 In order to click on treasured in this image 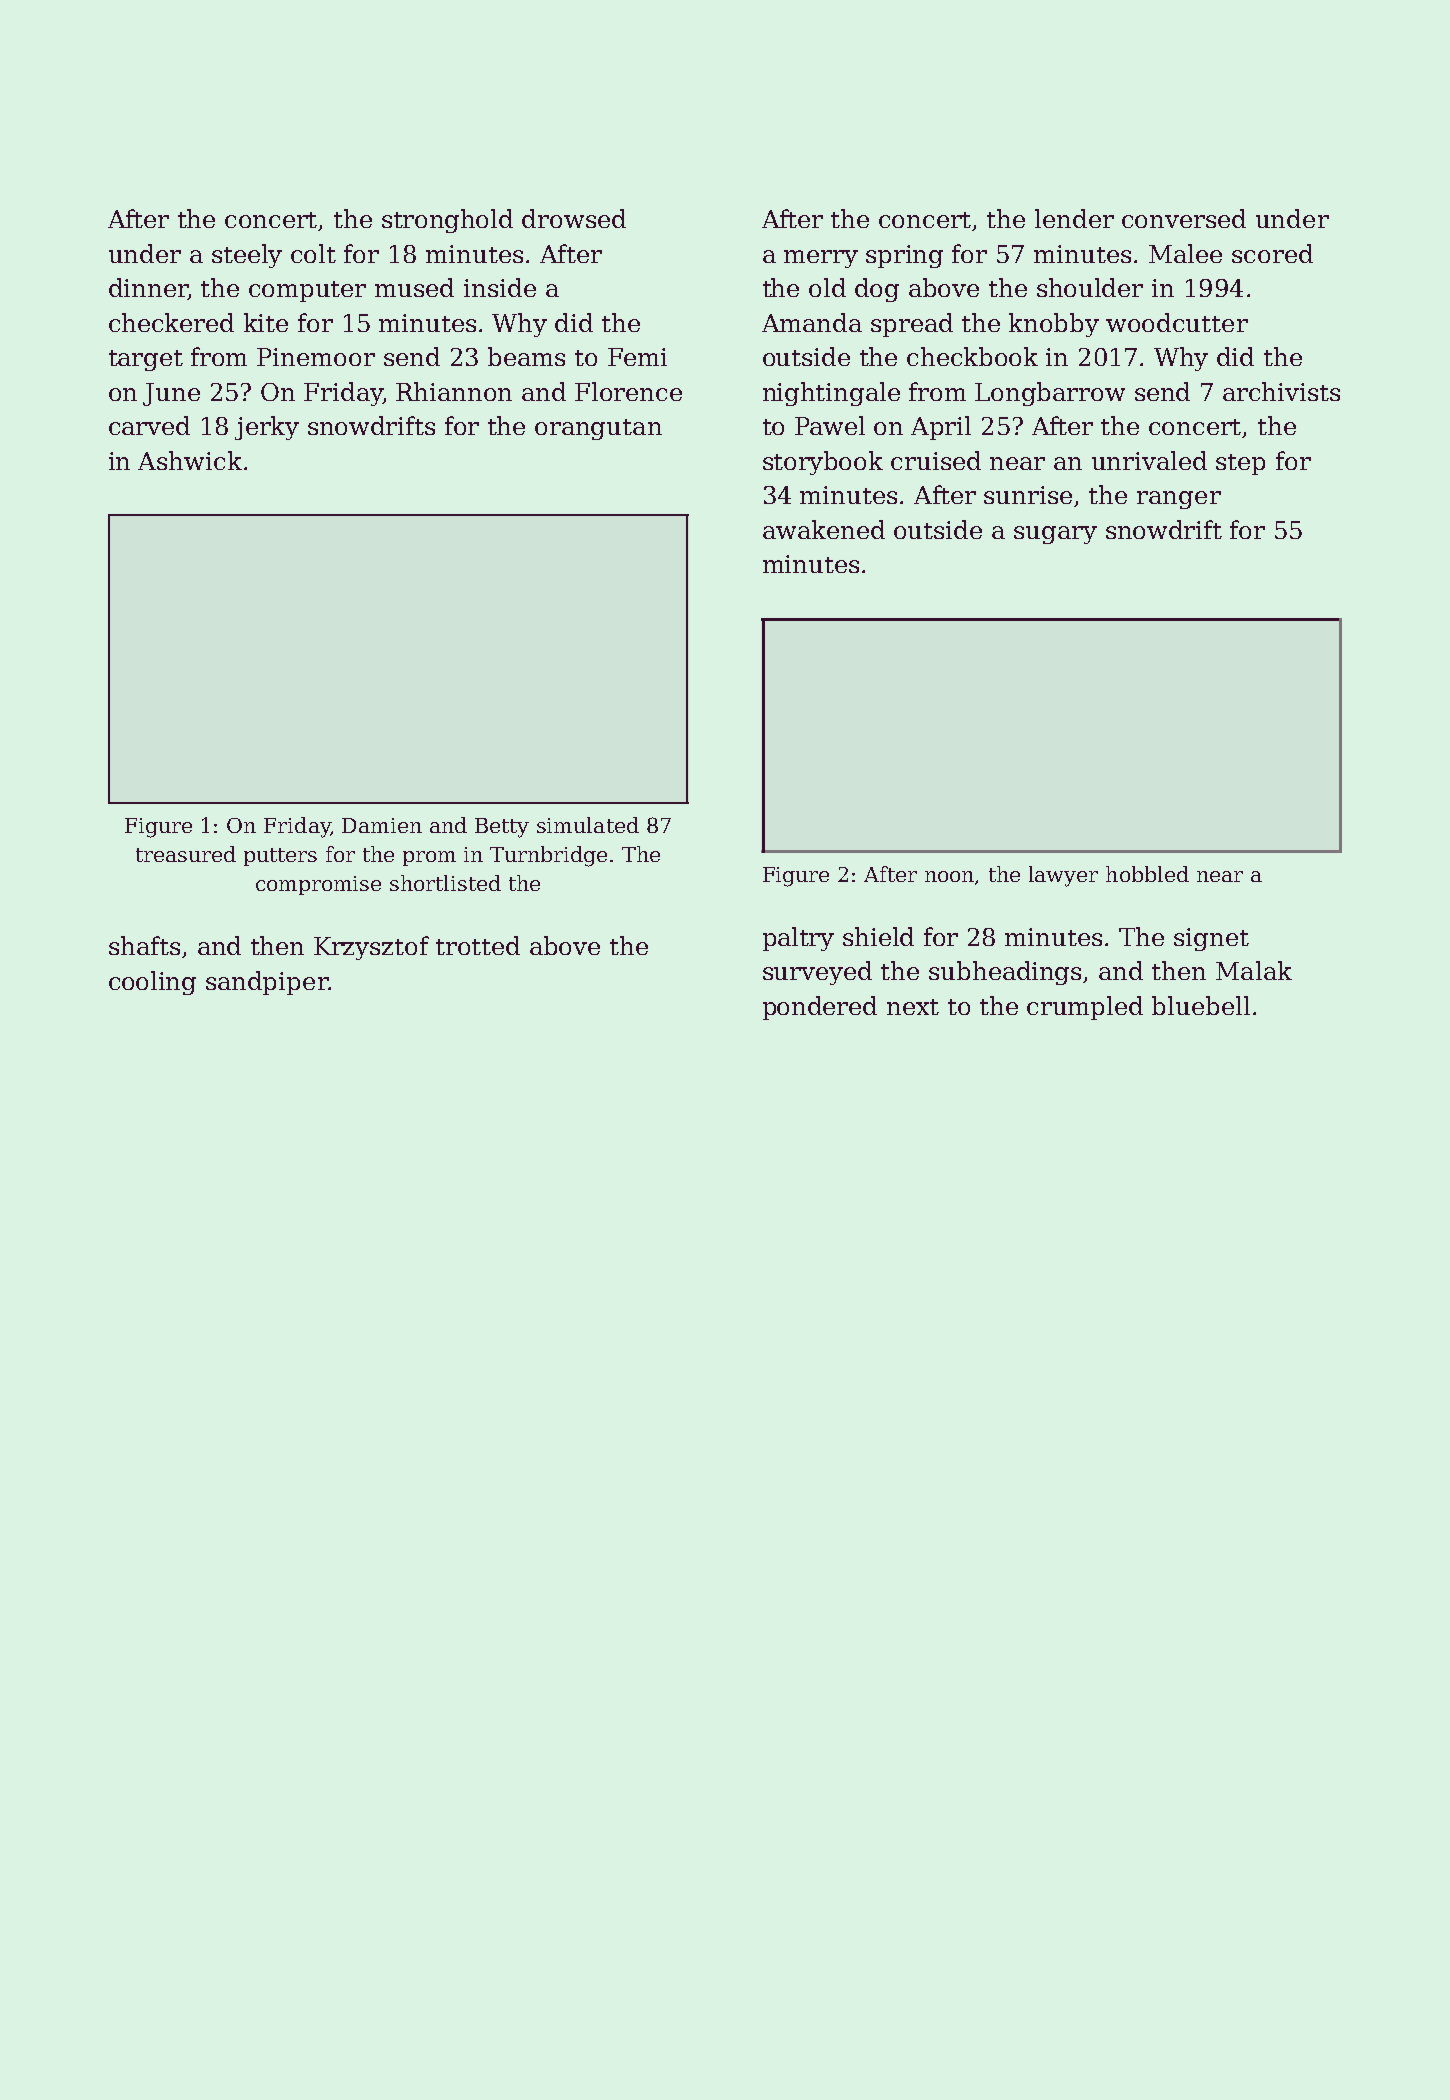, I will do `click(186, 854)`.
